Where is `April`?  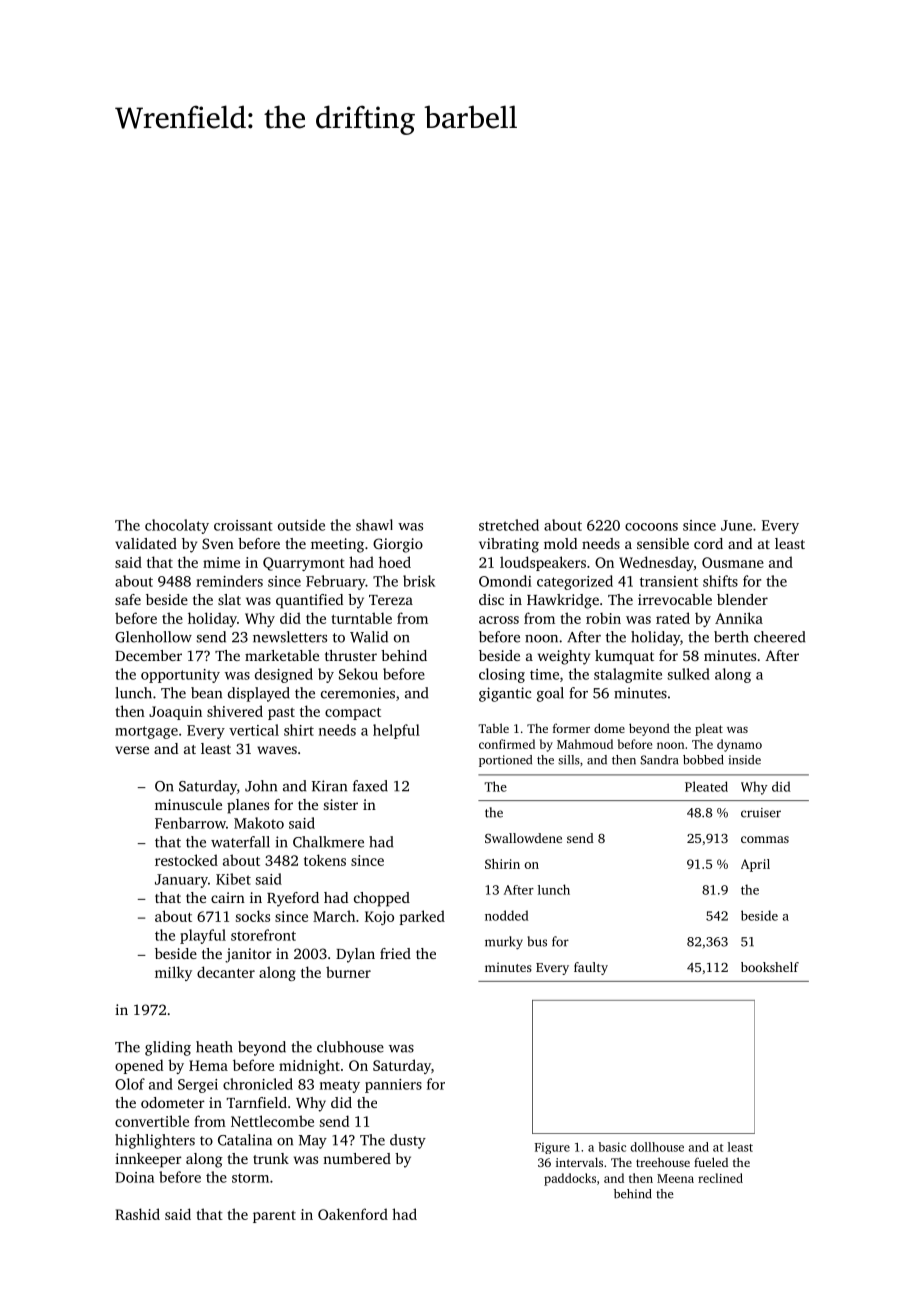 April is located at coordinates (755, 865).
